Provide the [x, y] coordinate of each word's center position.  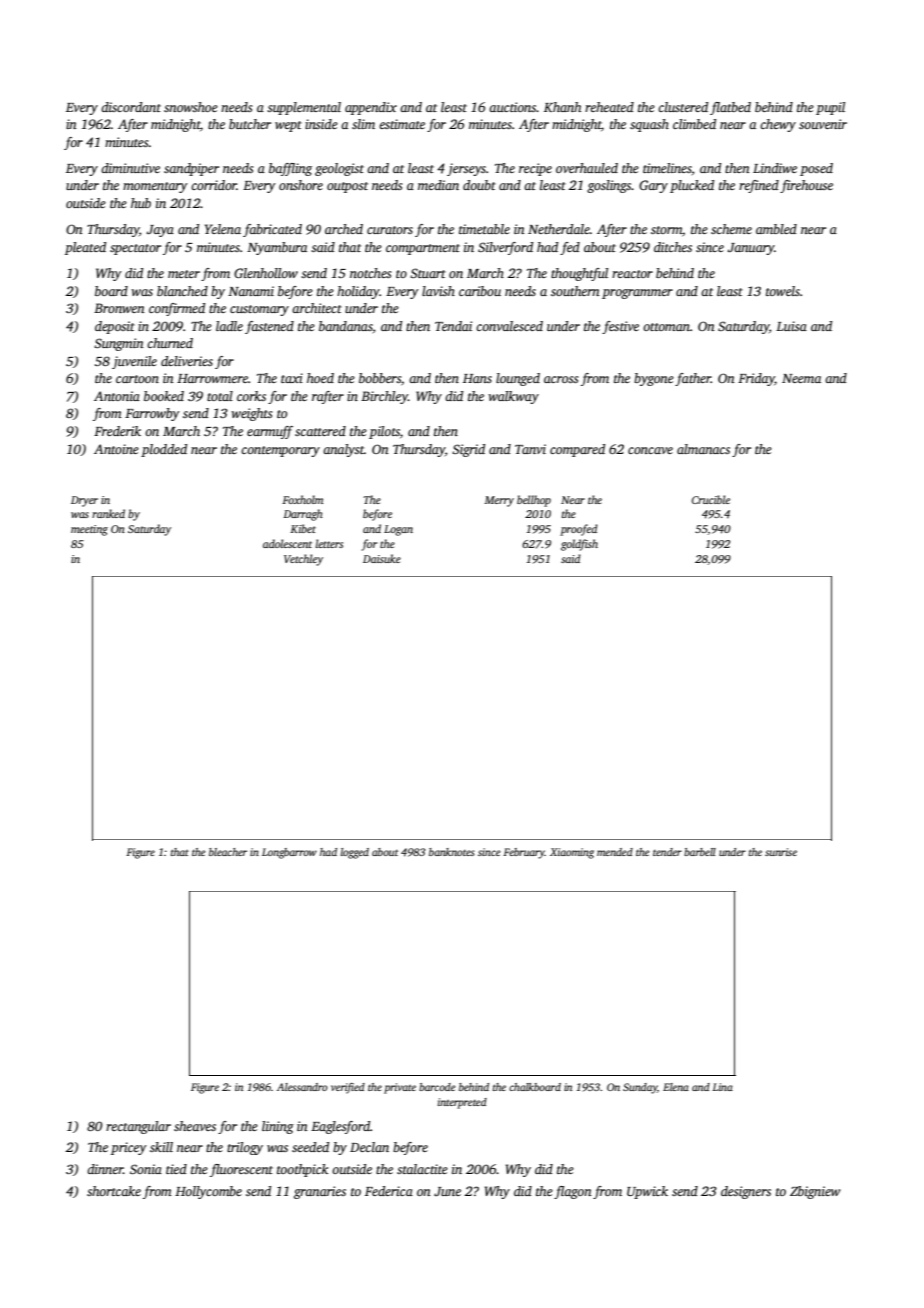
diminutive [130, 168]
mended [615, 852]
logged [354, 853]
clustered [683, 107]
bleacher [228, 852]
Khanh [562, 107]
